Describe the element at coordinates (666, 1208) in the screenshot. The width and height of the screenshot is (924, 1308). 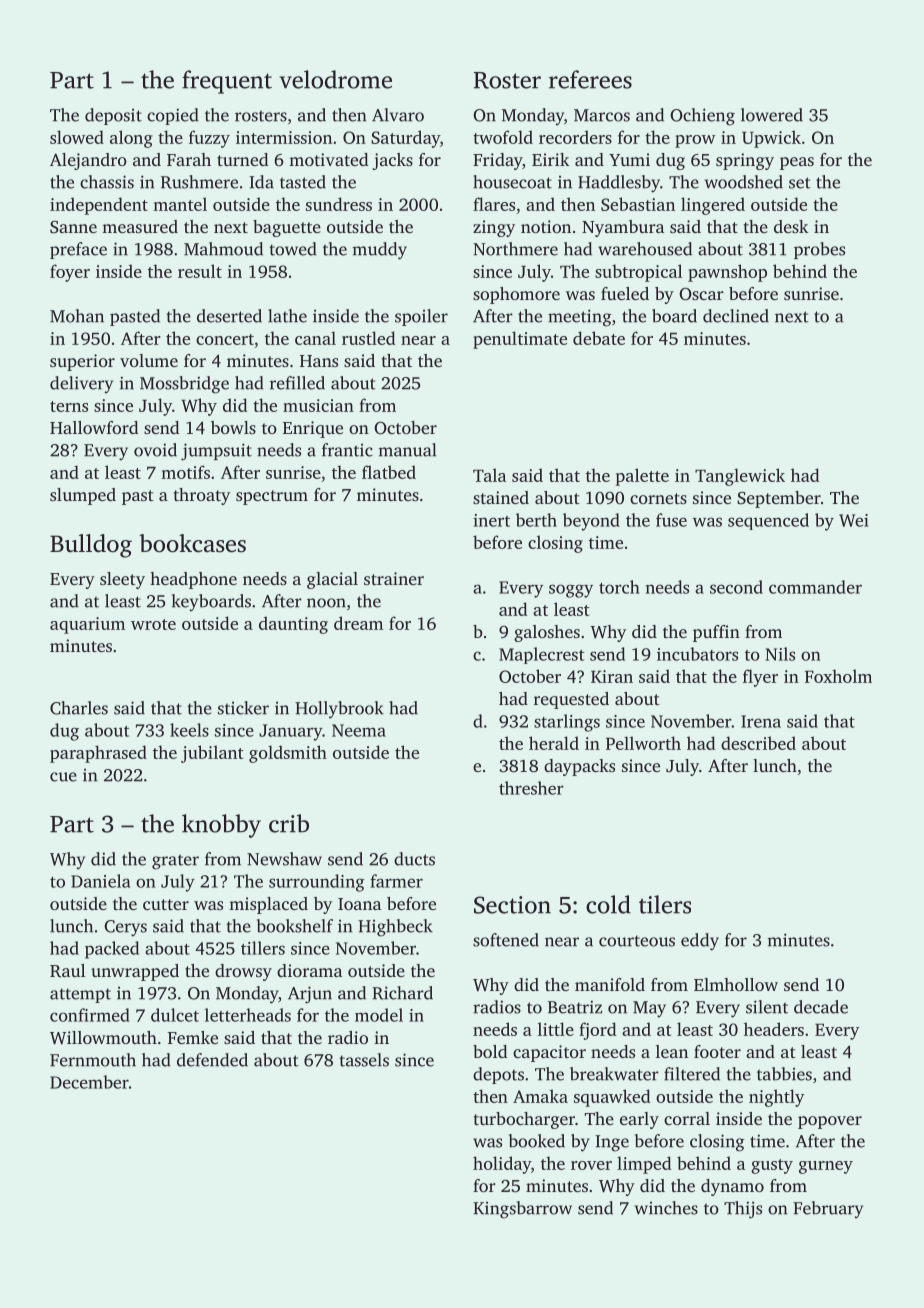
I see `winches` at that location.
